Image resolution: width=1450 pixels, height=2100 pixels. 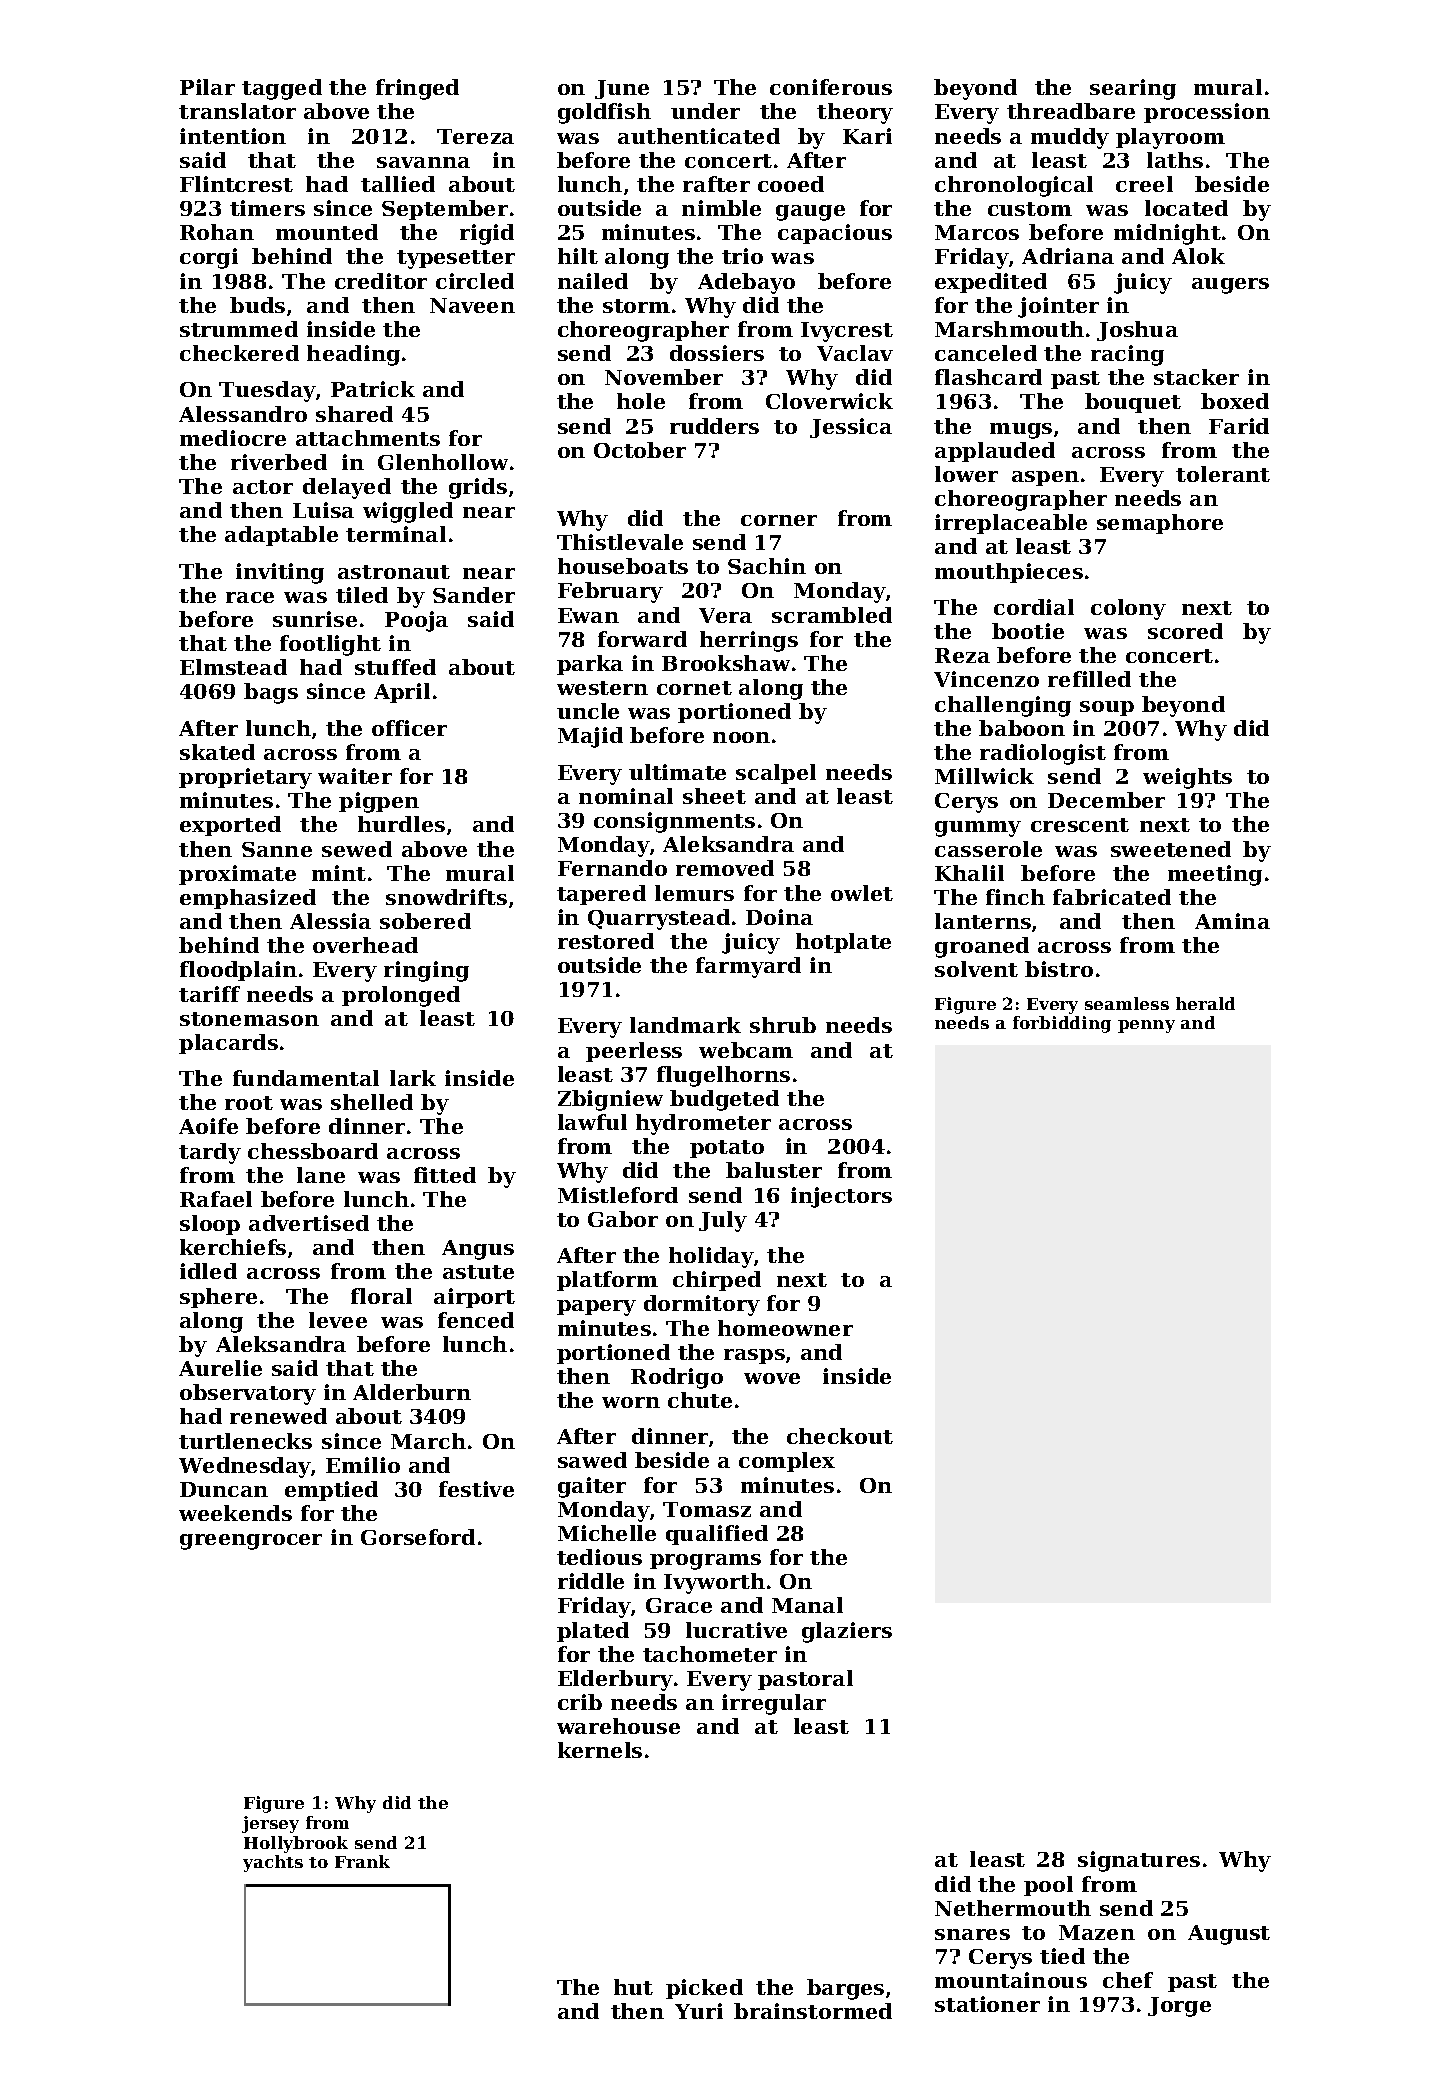 I want to click on searing, so click(x=1133, y=89).
